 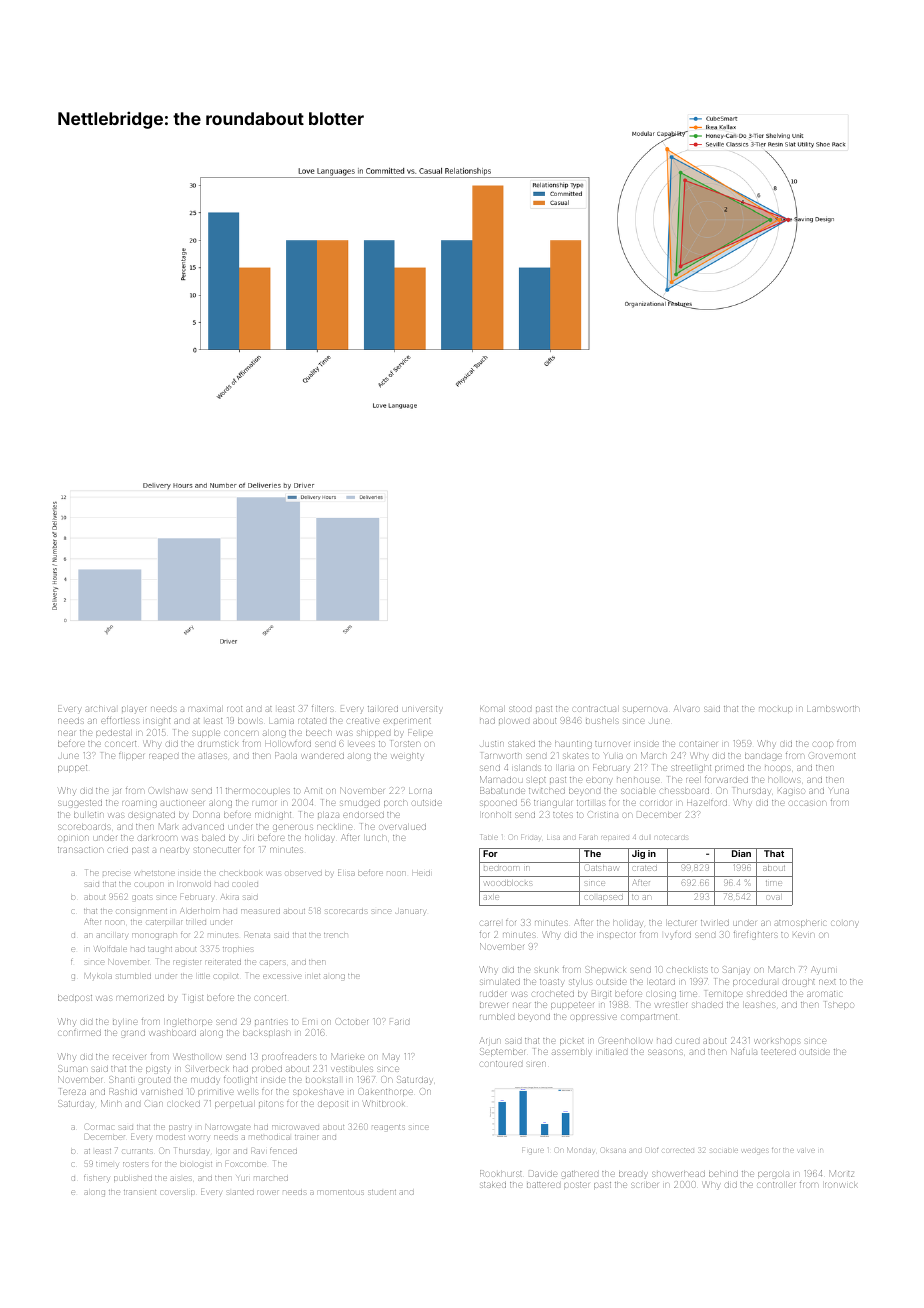 What do you see at coordinates (502, 790) in the image?
I see `Babatunde` at bounding box center [502, 790].
